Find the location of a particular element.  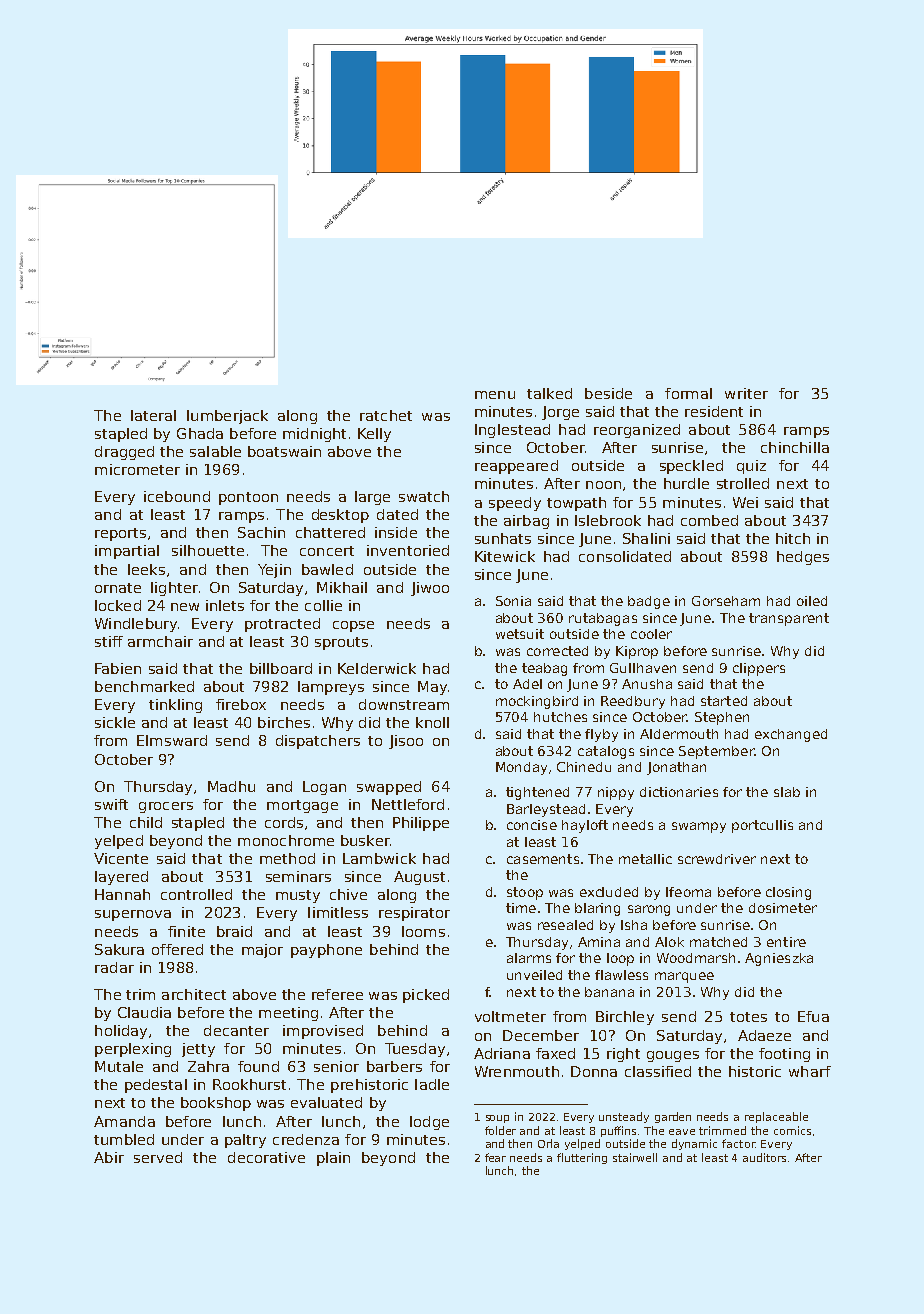

controlled is located at coordinates (196, 894).
